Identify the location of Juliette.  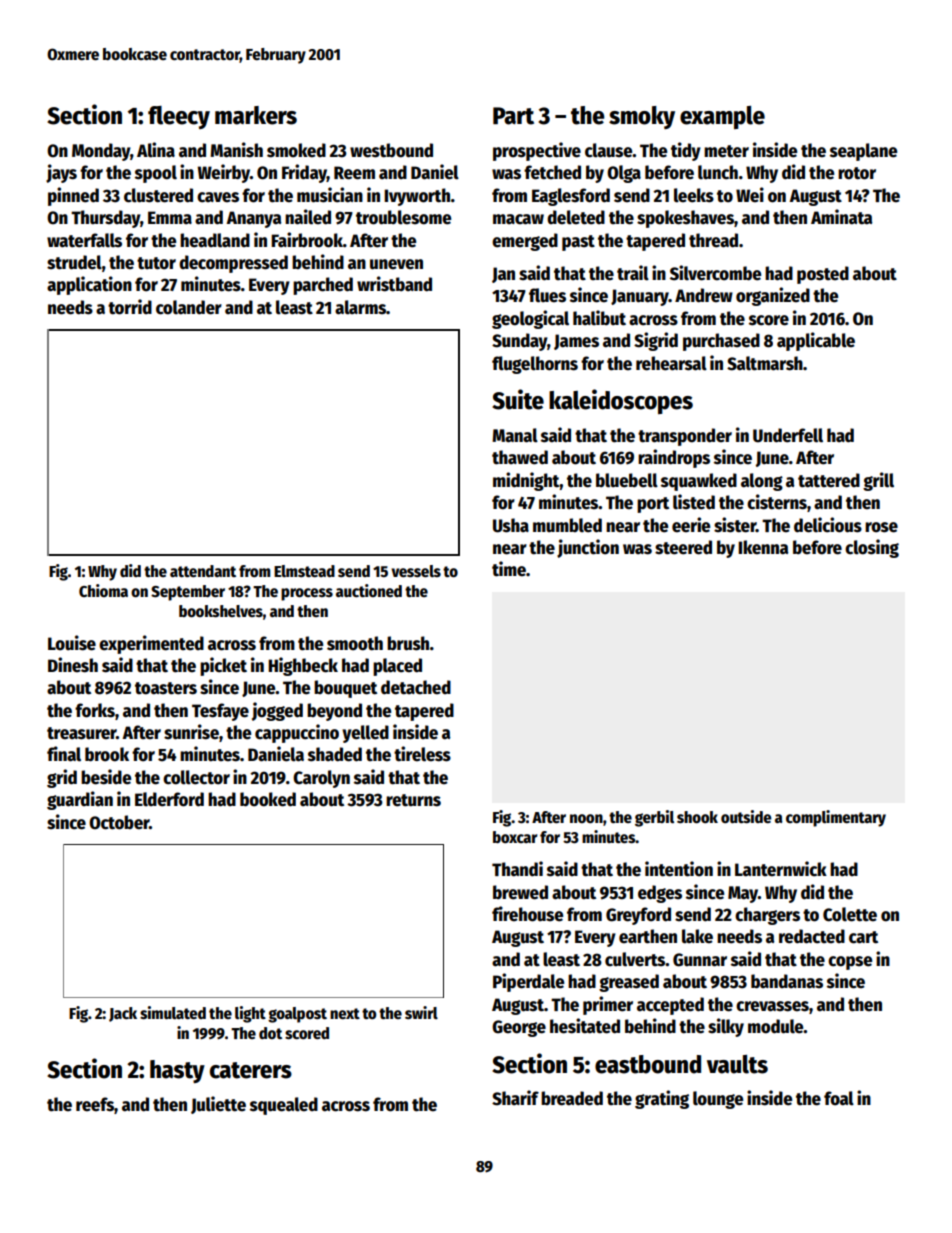
(218, 1105).
